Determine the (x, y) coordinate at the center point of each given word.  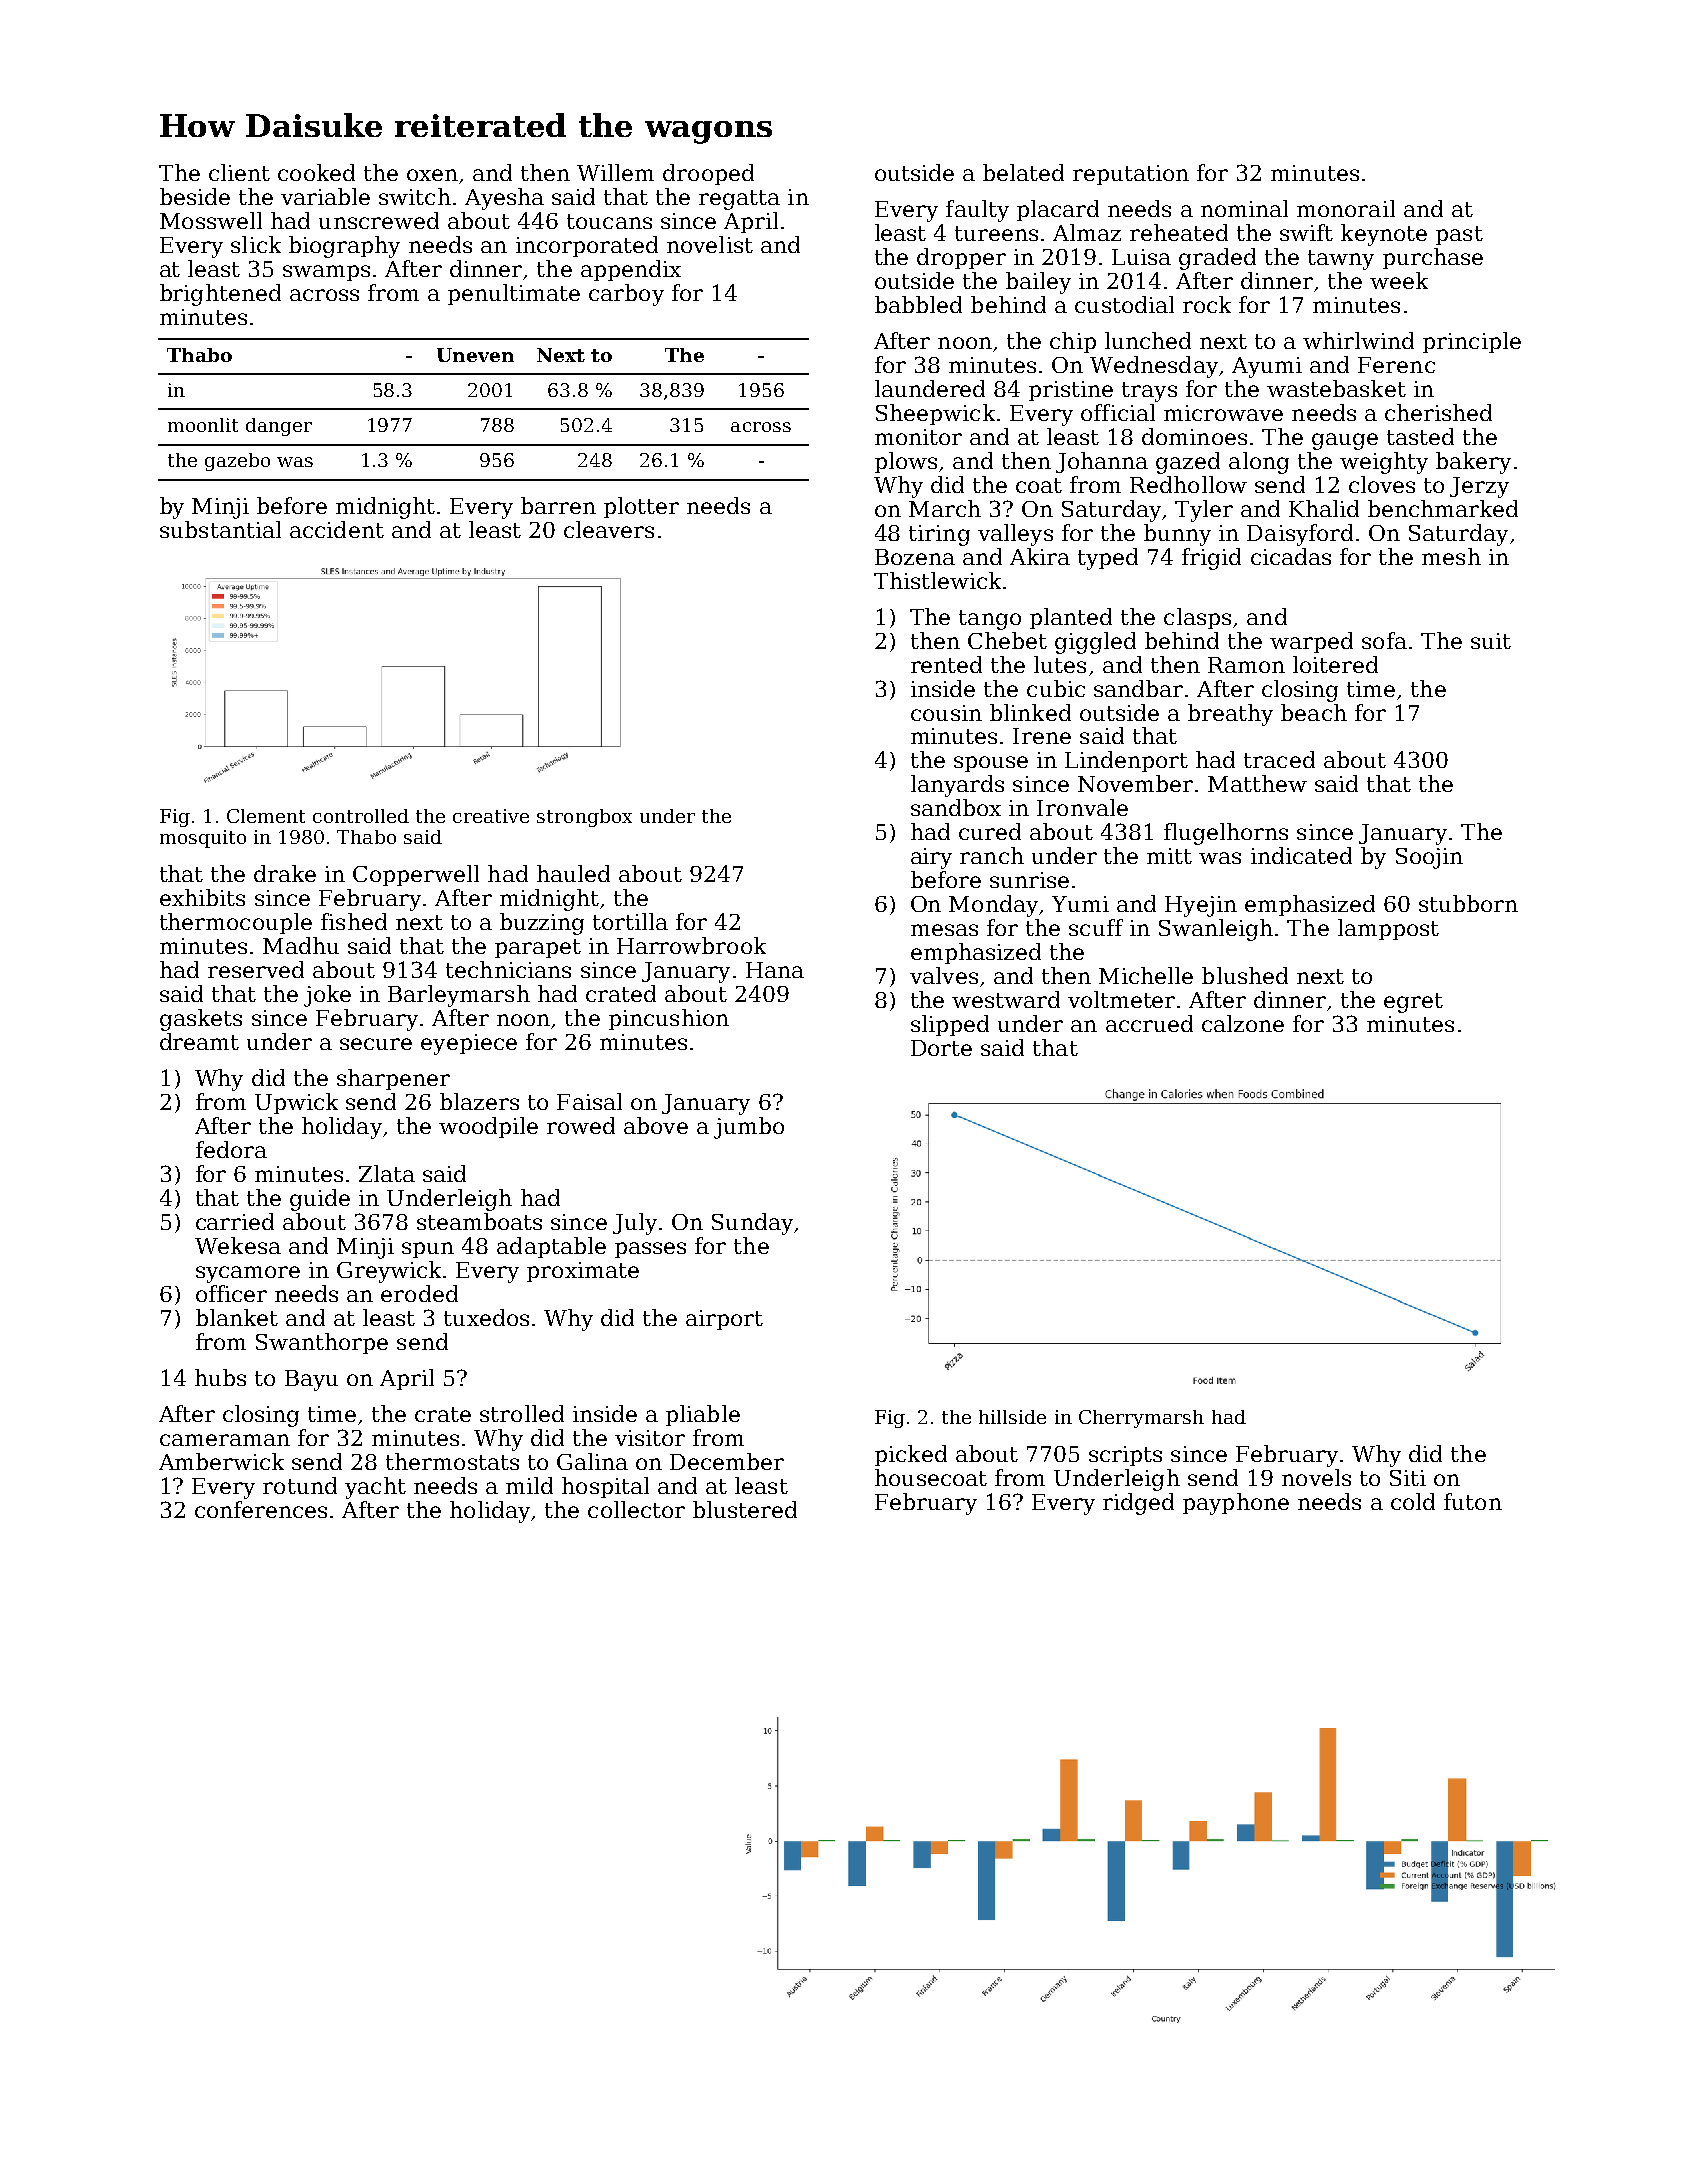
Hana (775, 970)
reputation (1131, 175)
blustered (745, 1509)
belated (1023, 172)
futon (1473, 1501)
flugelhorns (1226, 834)
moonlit (203, 425)
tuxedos (486, 1317)
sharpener (393, 1079)
